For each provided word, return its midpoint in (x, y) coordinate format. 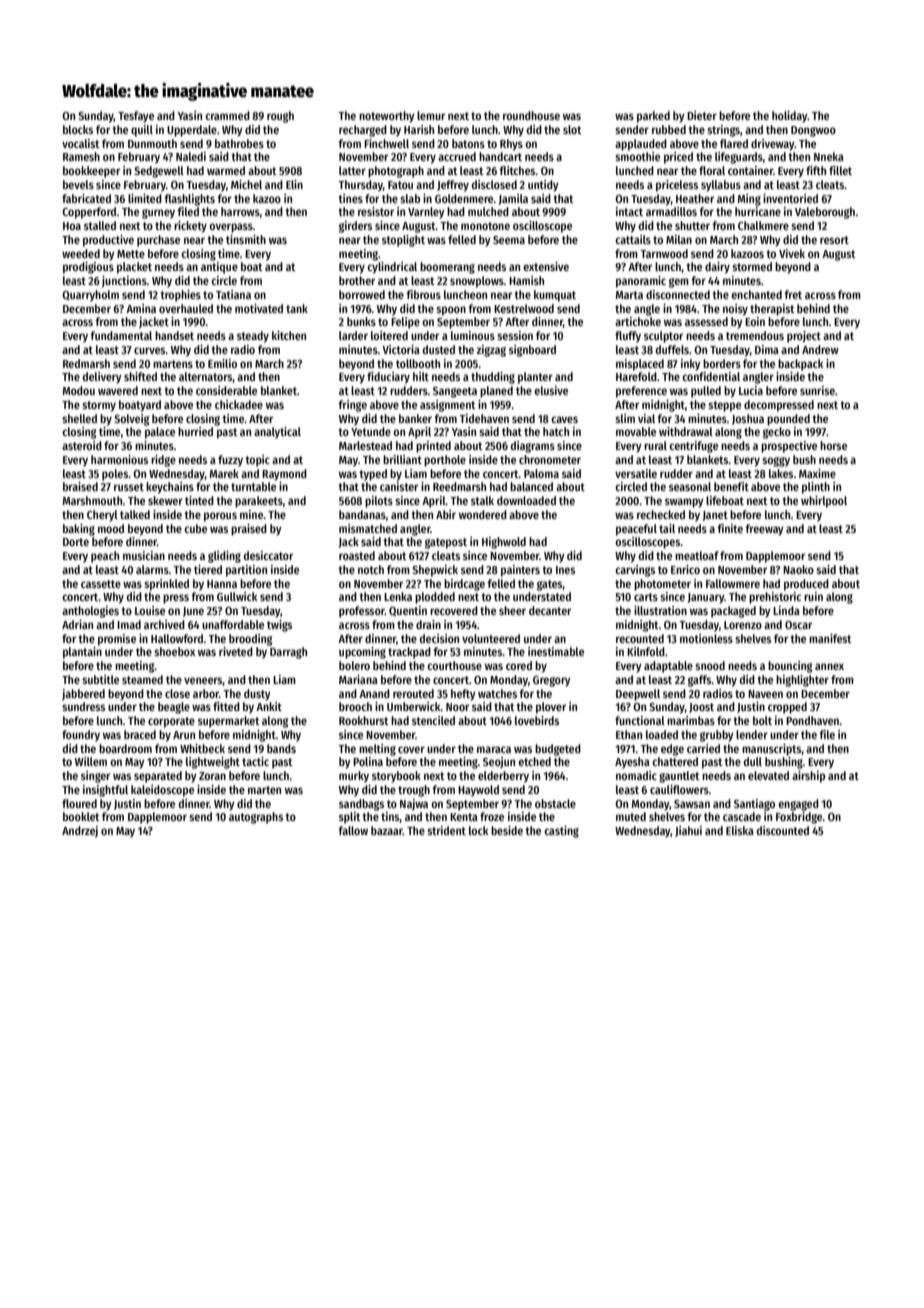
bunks (361, 321)
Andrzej (80, 832)
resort (834, 240)
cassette (101, 584)
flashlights (189, 200)
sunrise (817, 390)
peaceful (636, 530)
